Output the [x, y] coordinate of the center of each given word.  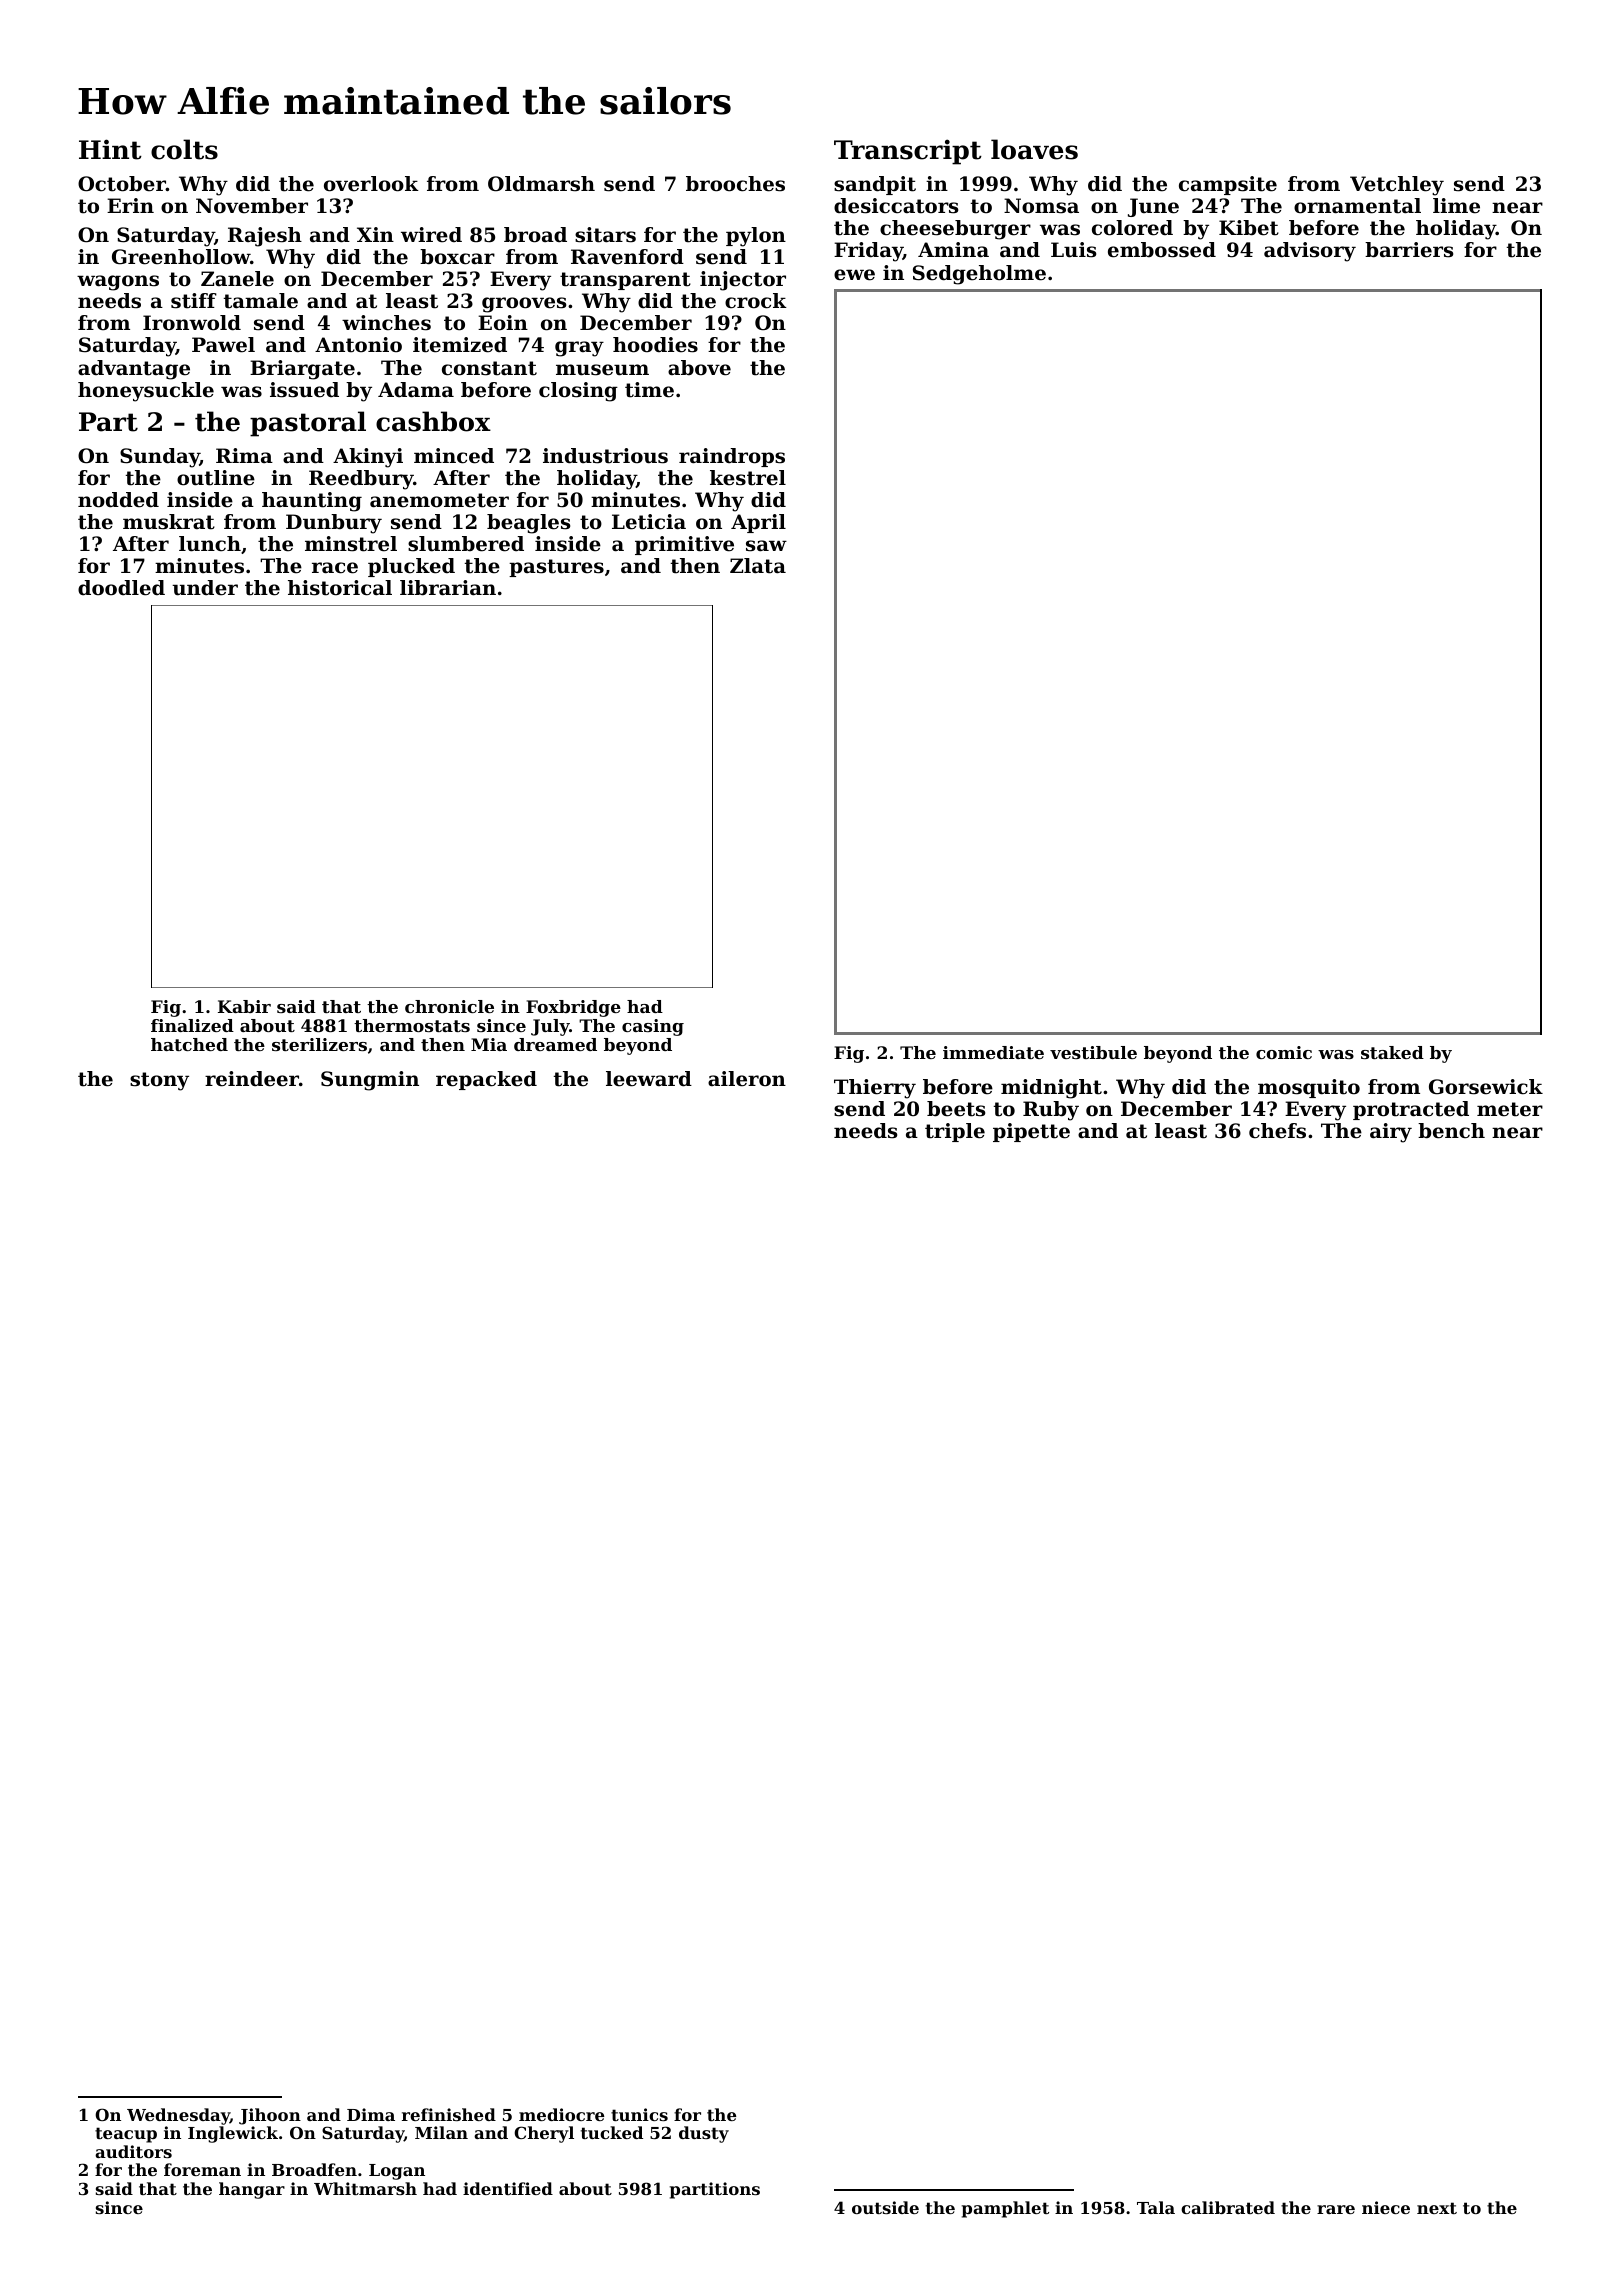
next [1437, 2208]
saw [766, 546]
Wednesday [178, 2116]
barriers [1409, 250]
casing [653, 1027]
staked [1392, 1052]
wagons [118, 283]
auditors [133, 2151]
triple [955, 1132]
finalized [192, 1025]
